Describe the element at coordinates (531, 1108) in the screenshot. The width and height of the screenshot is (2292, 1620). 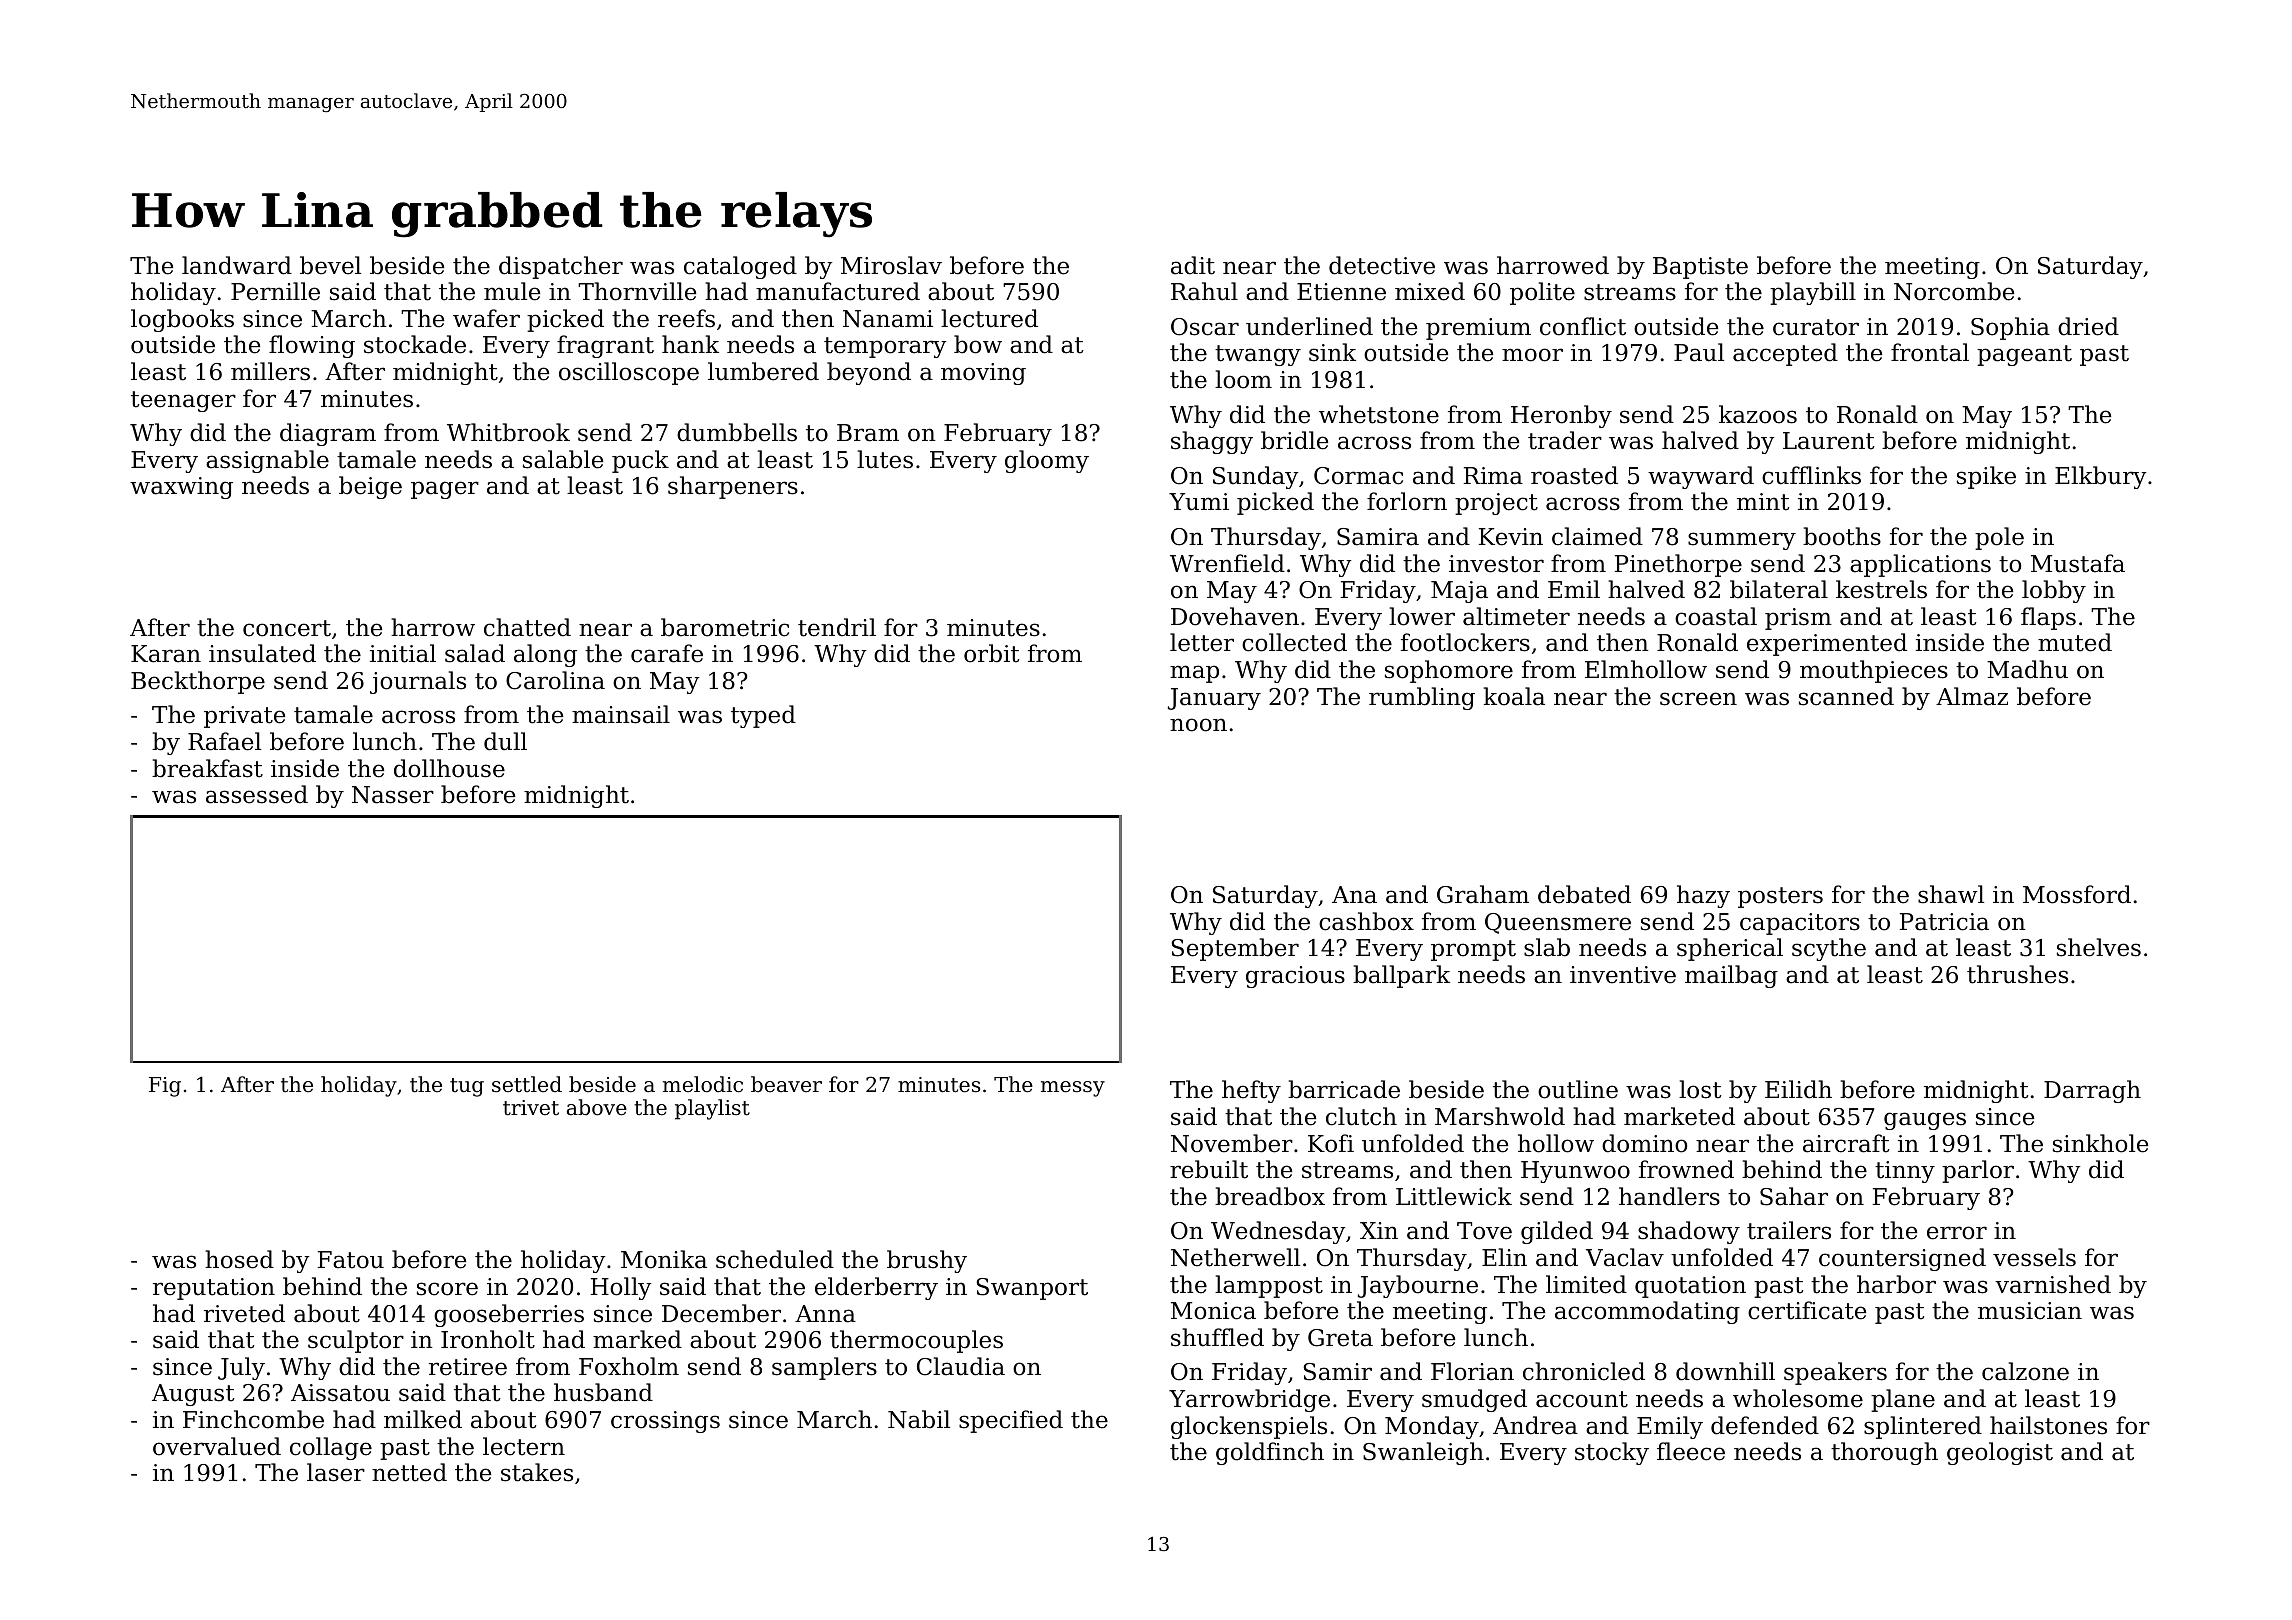
I see `trivet` at that location.
